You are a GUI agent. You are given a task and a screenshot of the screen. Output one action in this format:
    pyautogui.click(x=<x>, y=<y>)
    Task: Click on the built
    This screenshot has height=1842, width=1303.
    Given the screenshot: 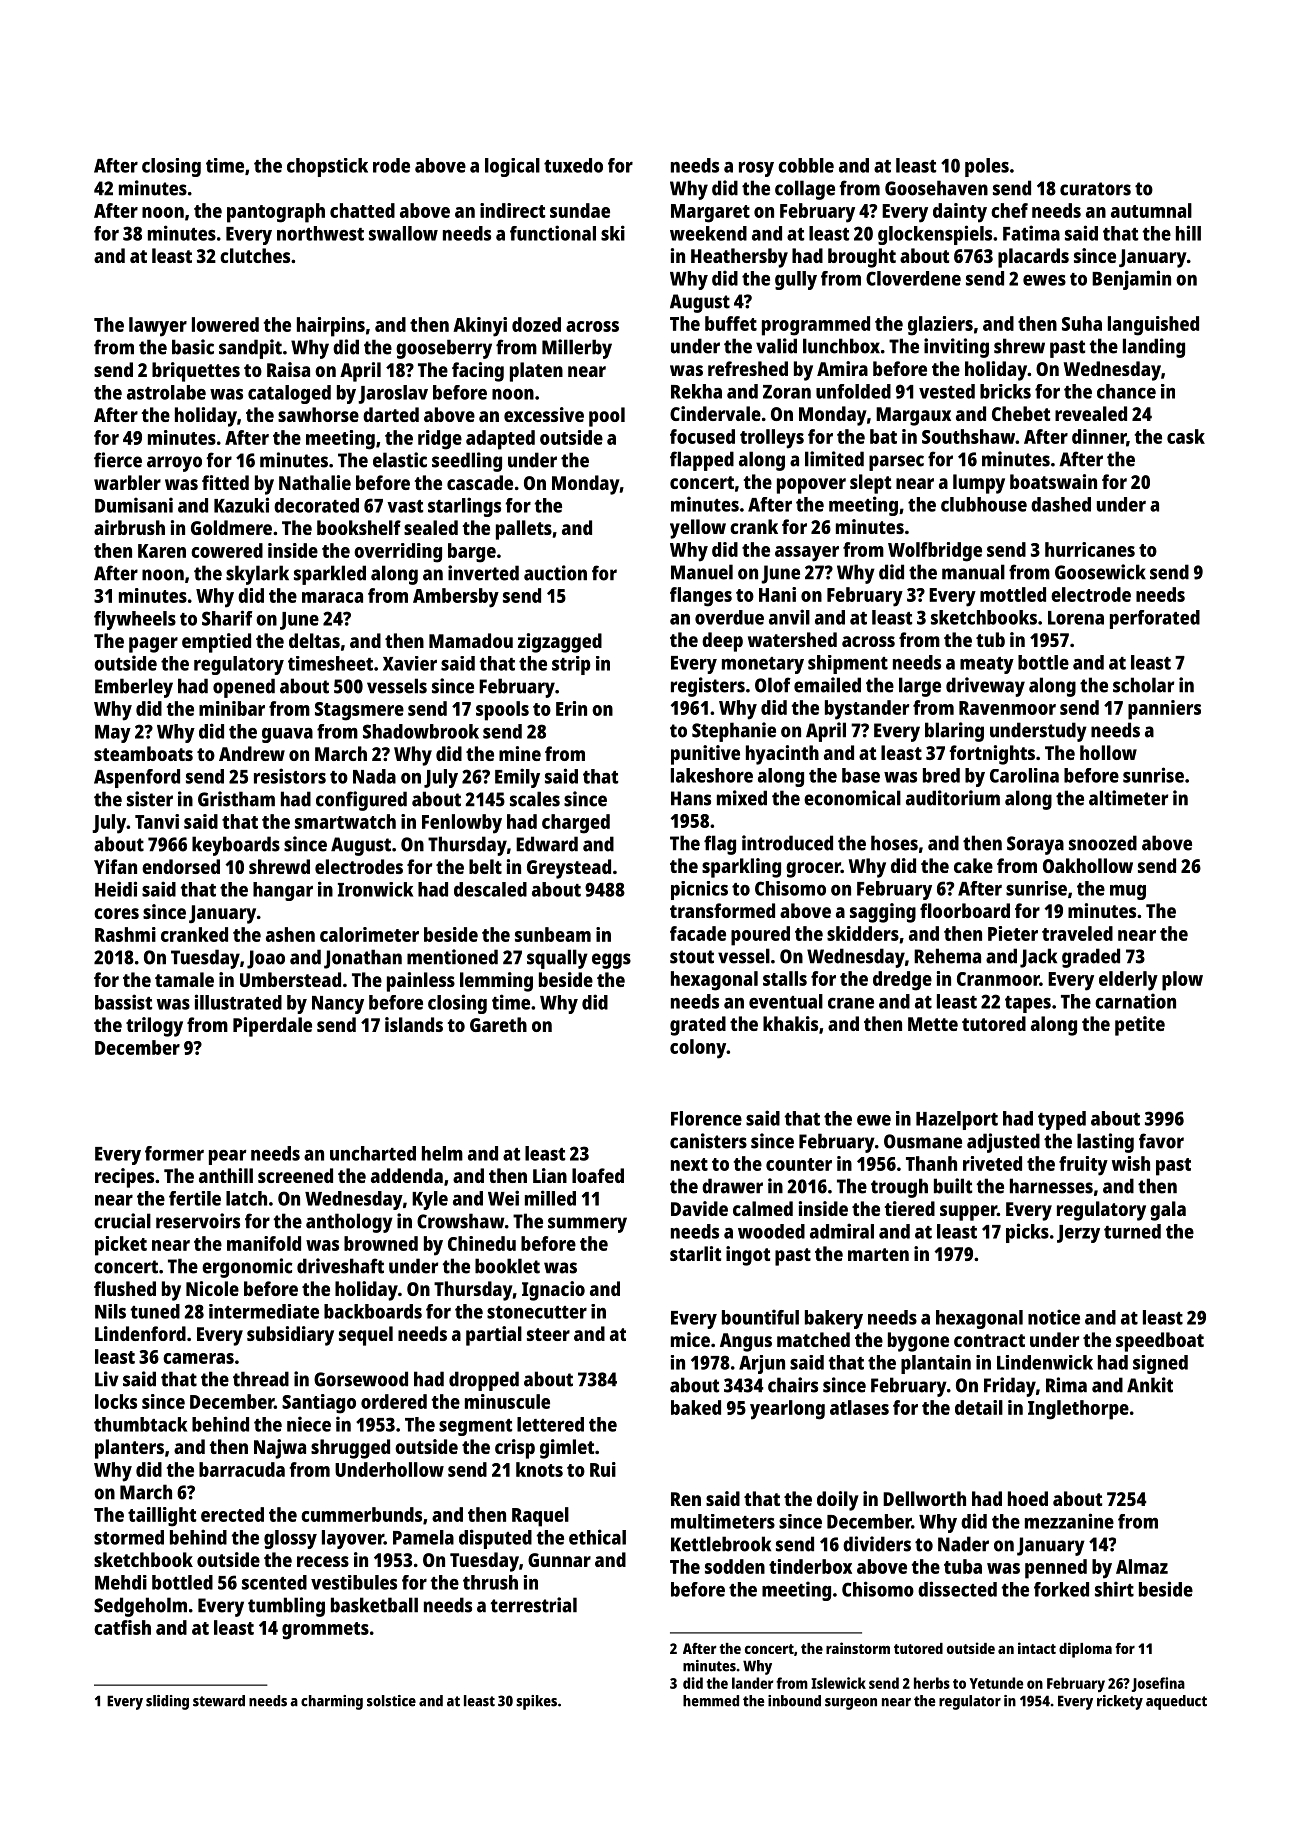 What is the action you would take?
    pyautogui.click(x=953, y=1186)
